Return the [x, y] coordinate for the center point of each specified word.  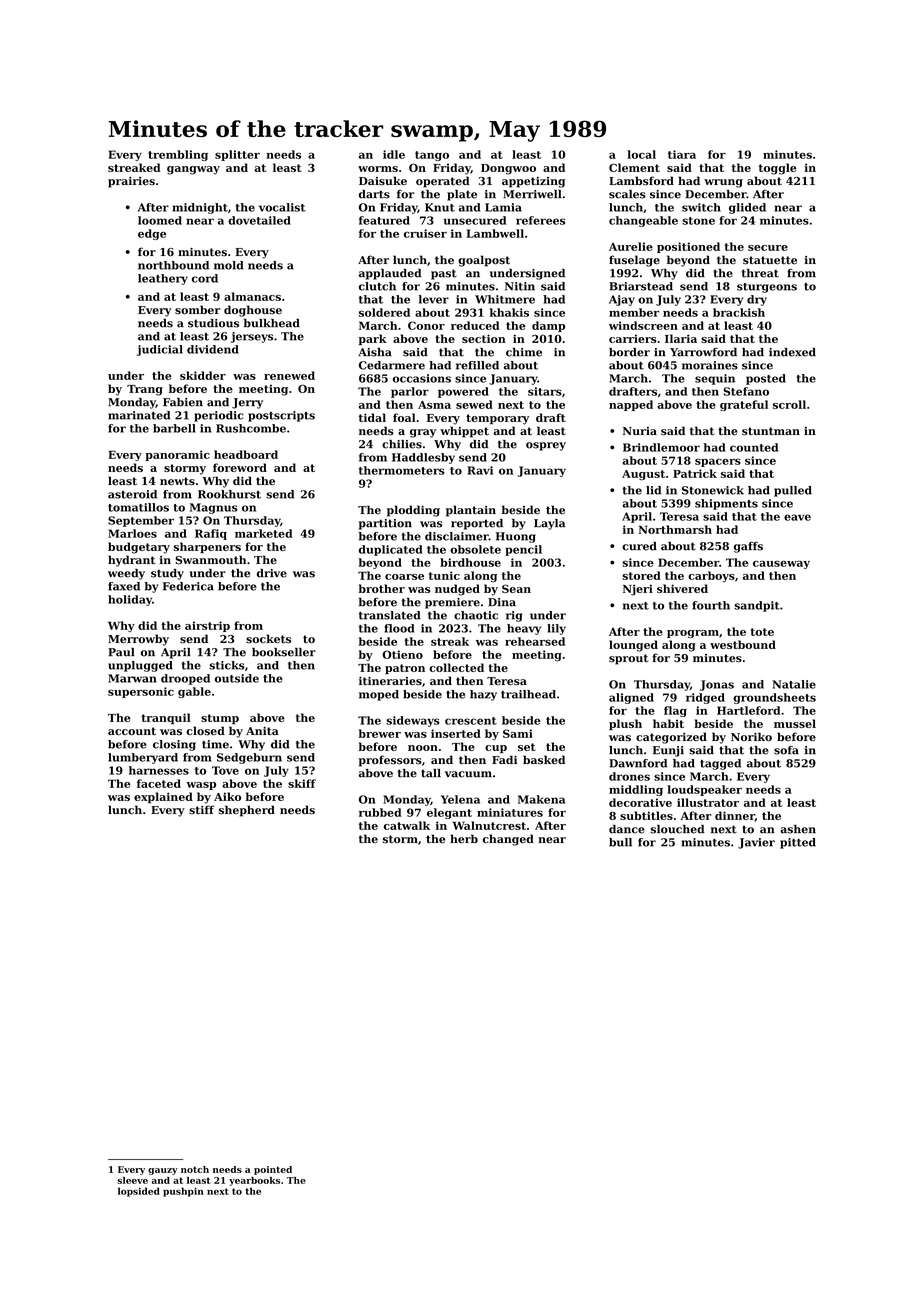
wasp [201, 786]
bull [620, 842]
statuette [770, 260]
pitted [798, 843]
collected [456, 667]
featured [384, 220]
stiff [202, 809]
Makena [541, 799]
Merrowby [138, 640]
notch [195, 1169]
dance [627, 829]
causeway [781, 564]
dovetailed [259, 220]
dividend [213, 349]
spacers [718, 462]
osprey [546, 446]
